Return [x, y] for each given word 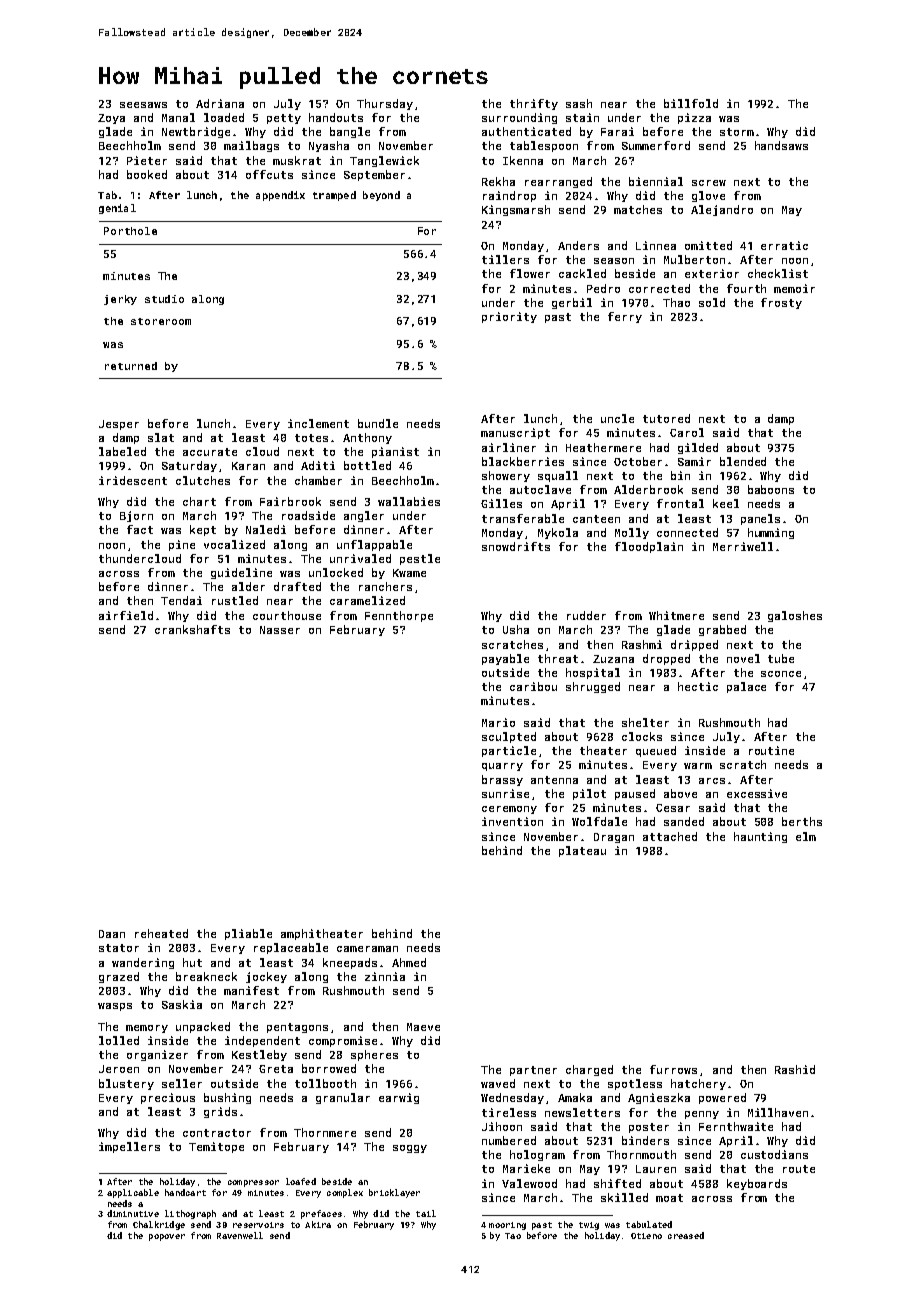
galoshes [795, 616]
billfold [691, 103]
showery [506, 476]
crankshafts [192, 629]
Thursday [385, 104]
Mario [498, 722]
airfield [126, 615]
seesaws [143, 105]
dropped [666, 659]
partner [533, 1071]
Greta [276, 1069]
